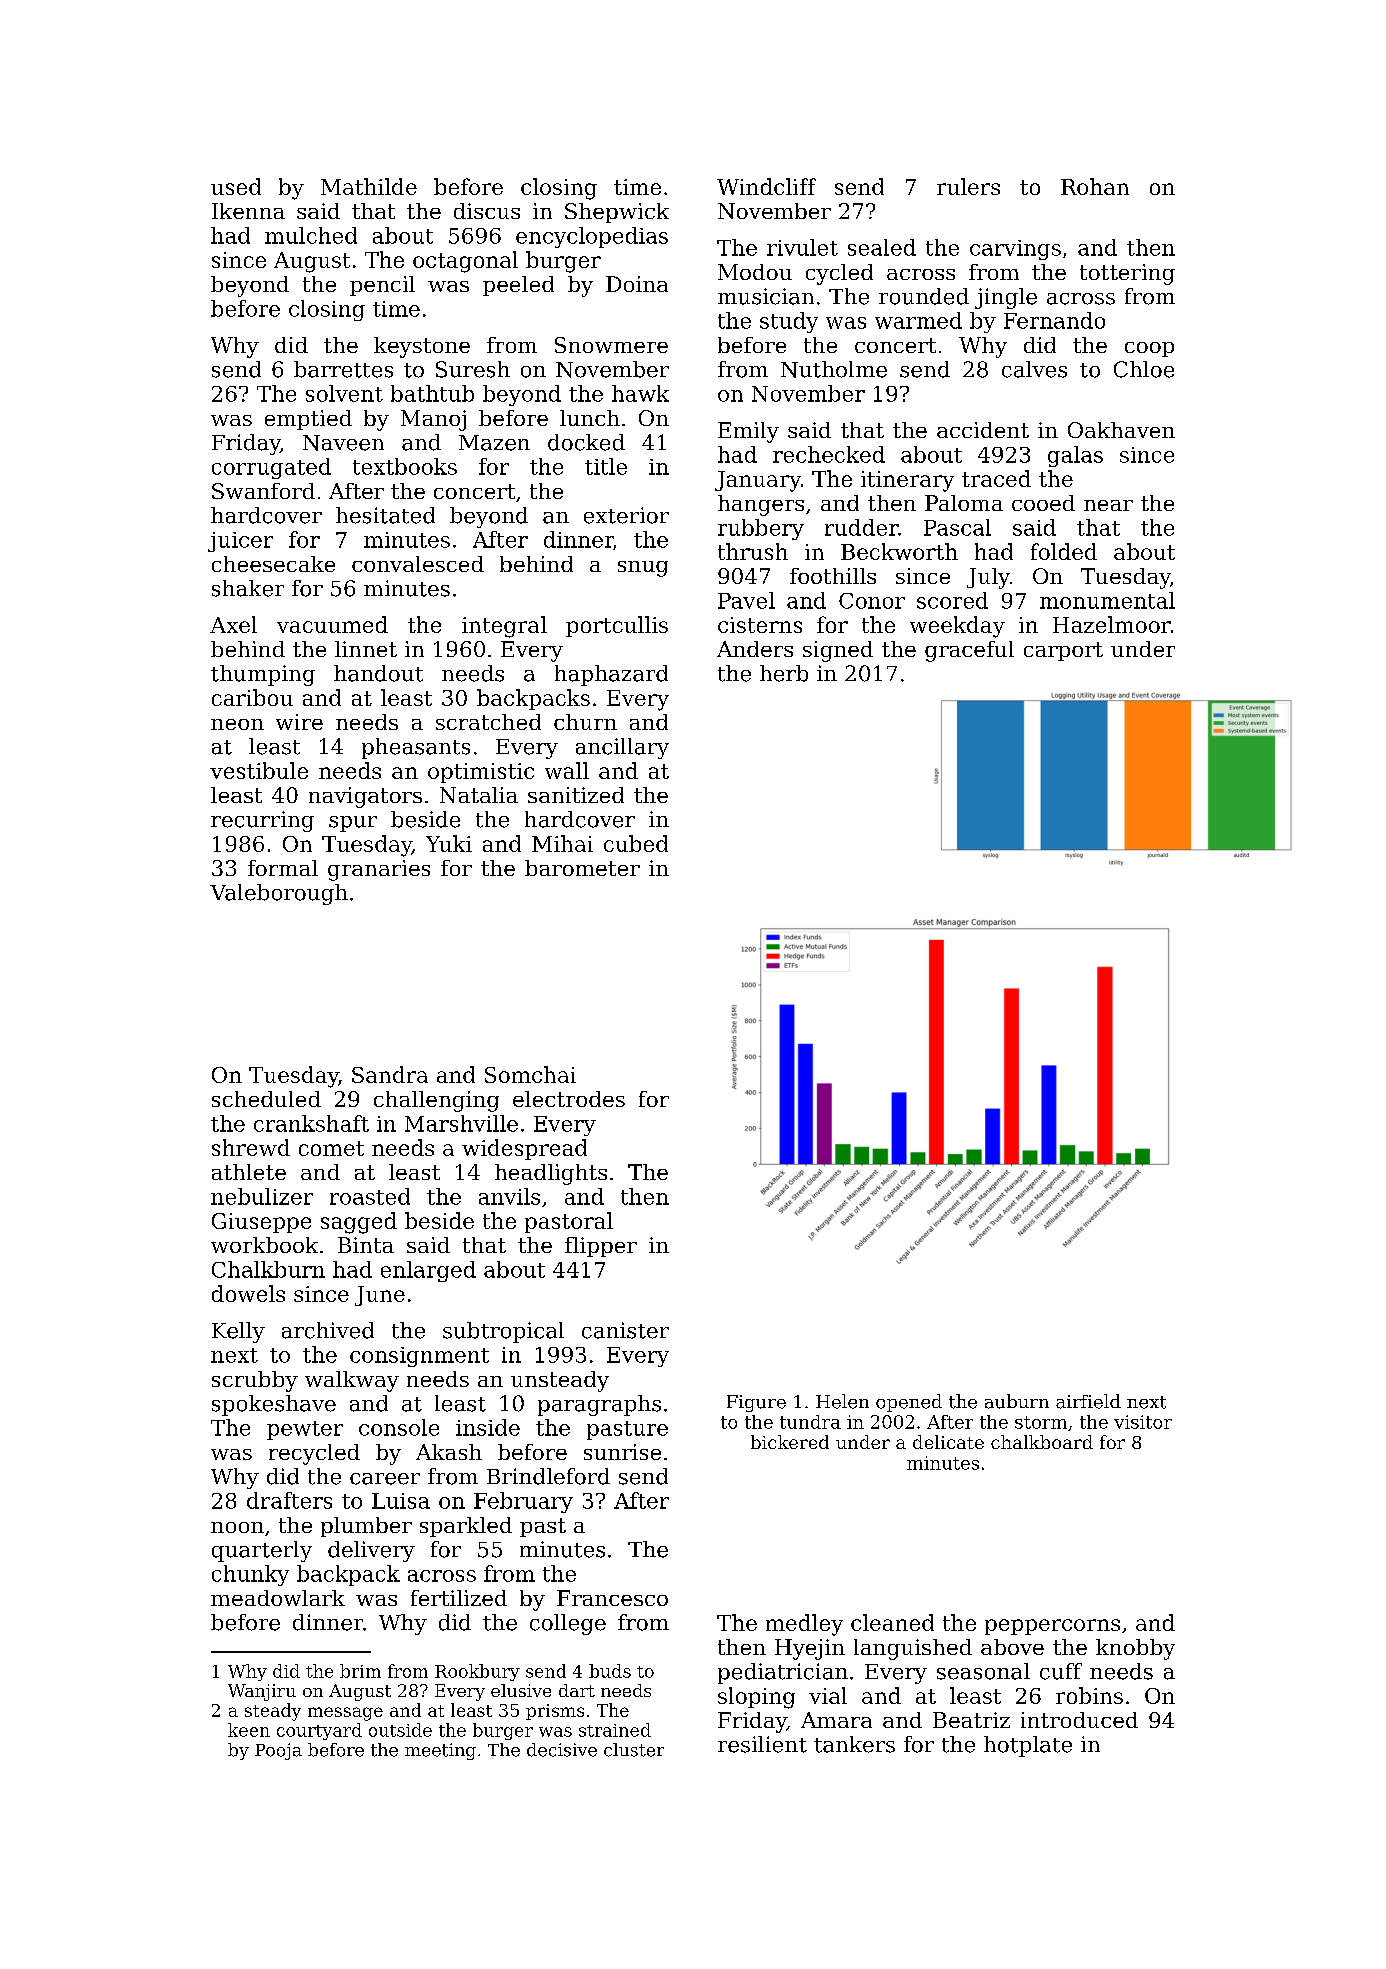 This page has height=1969, width=1386. What do you see at coordinates (968, 186) in the page?
I see `rulers` at bounding box center [968, 186].
